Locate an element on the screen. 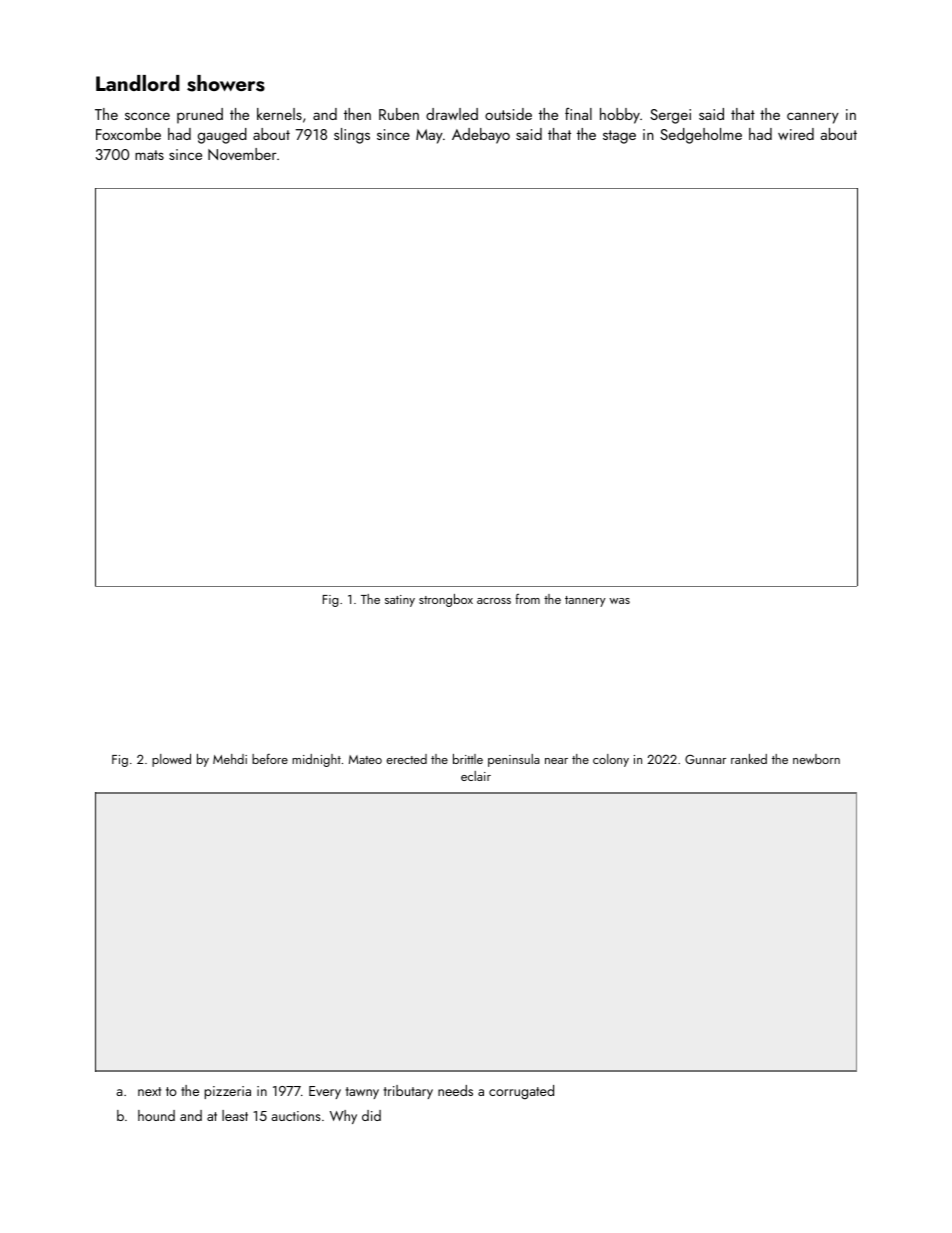 The width and height of the screenshot is (952, 1233). corrugated is located at coordinates (521, 1092).
